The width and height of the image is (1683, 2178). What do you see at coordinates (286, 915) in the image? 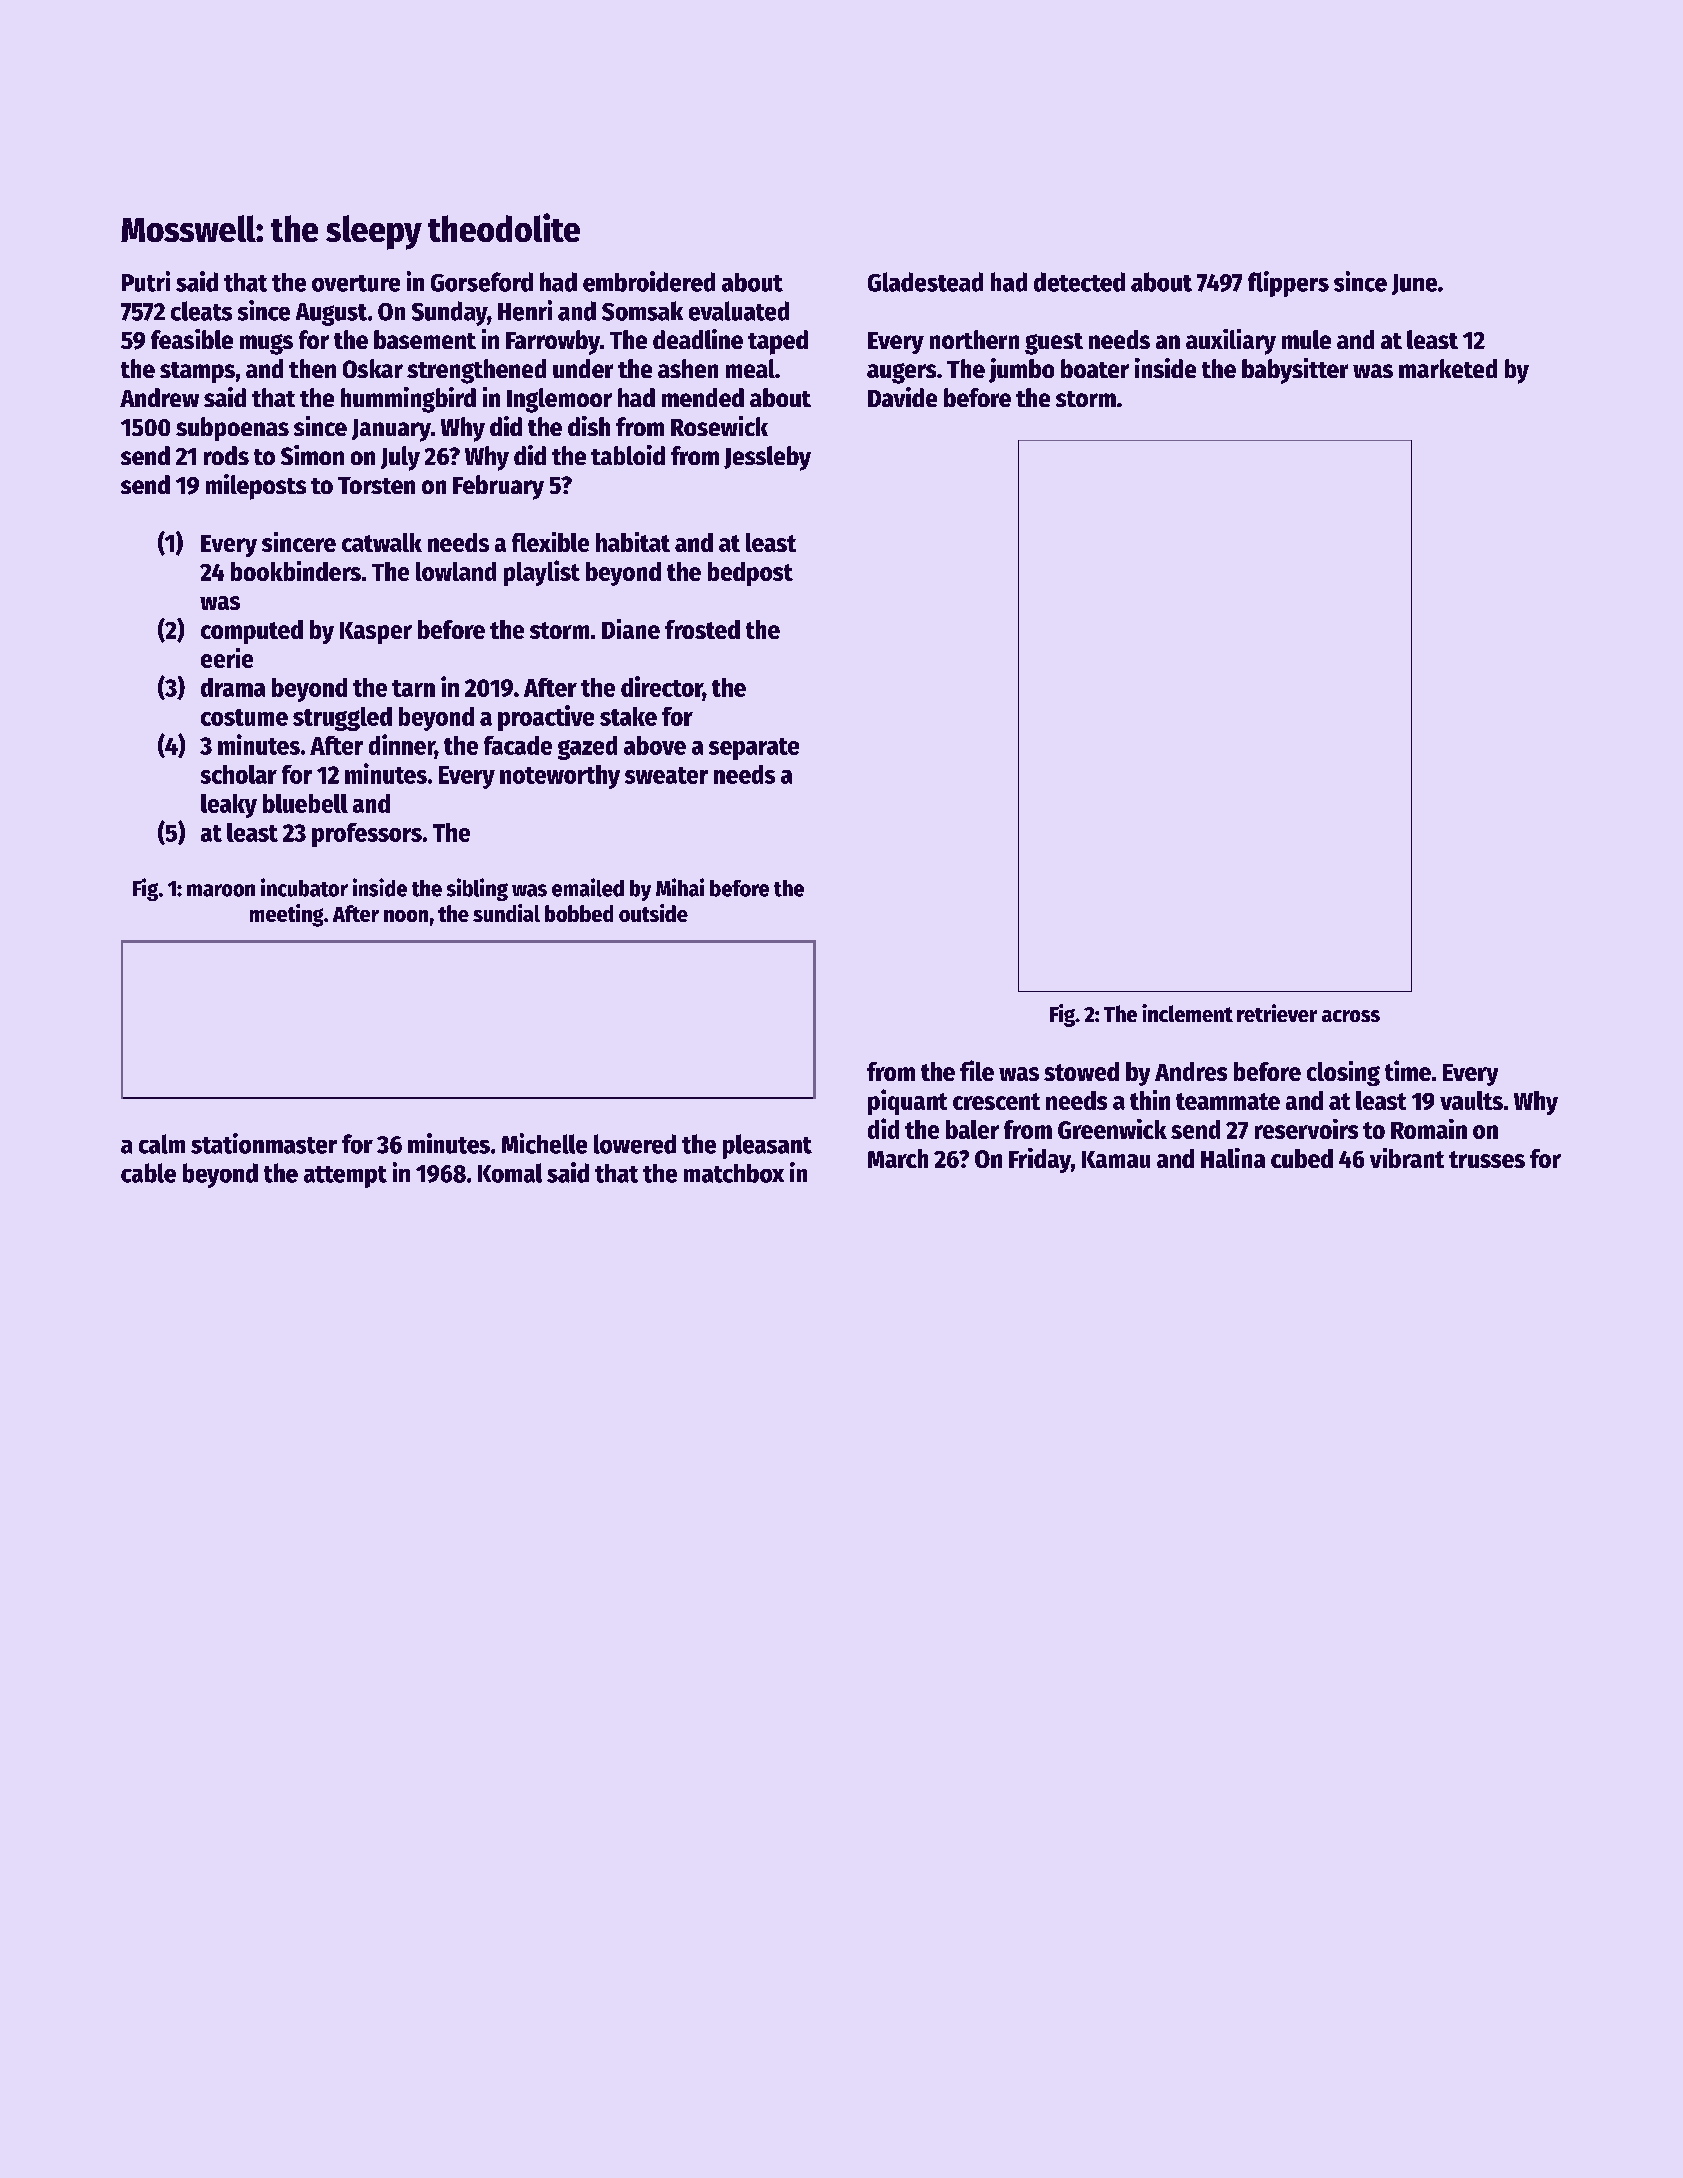
I see `meeting` at bounding box center [286, 915].
